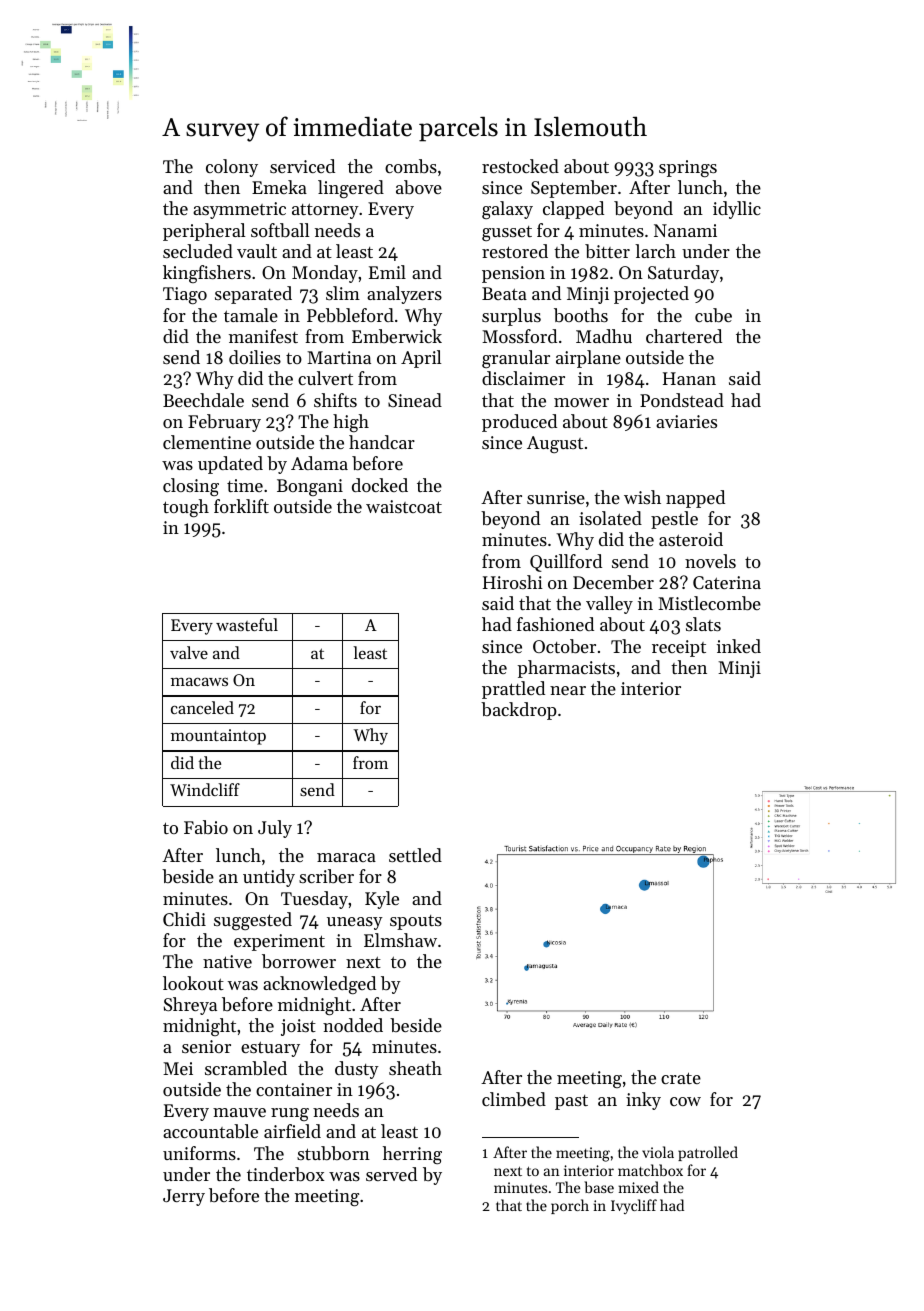  I want to click on springs, so click(688, 168).
